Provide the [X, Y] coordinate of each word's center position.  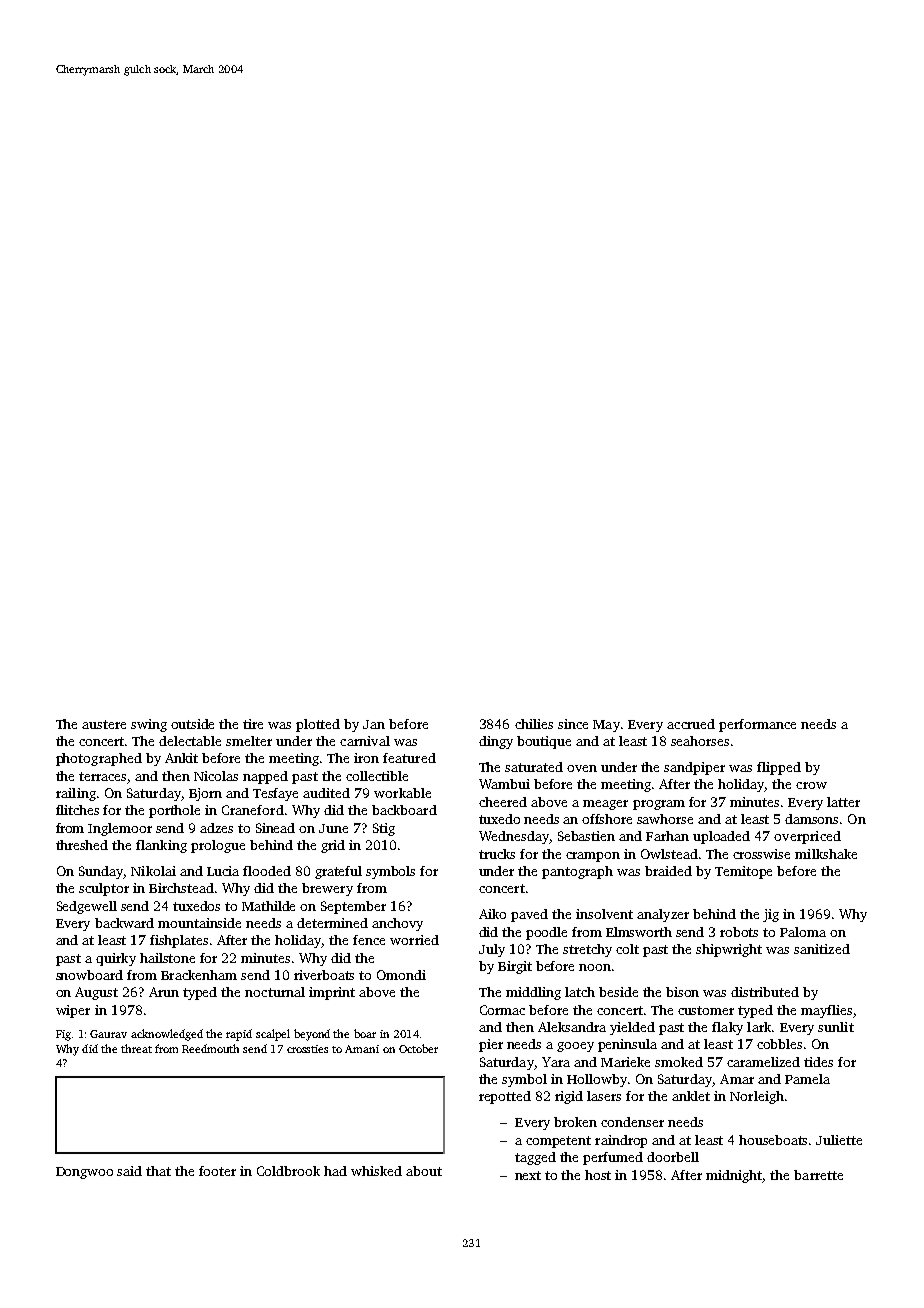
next [528, 1175]
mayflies [826, 1011]
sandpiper [694, 768]
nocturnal [275, 992]
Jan [374, 724]
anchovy [397, 924]
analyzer [663, 915]
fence [369, 940]
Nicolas [216, 776]
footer [217, 1171]
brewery [327, 889]
